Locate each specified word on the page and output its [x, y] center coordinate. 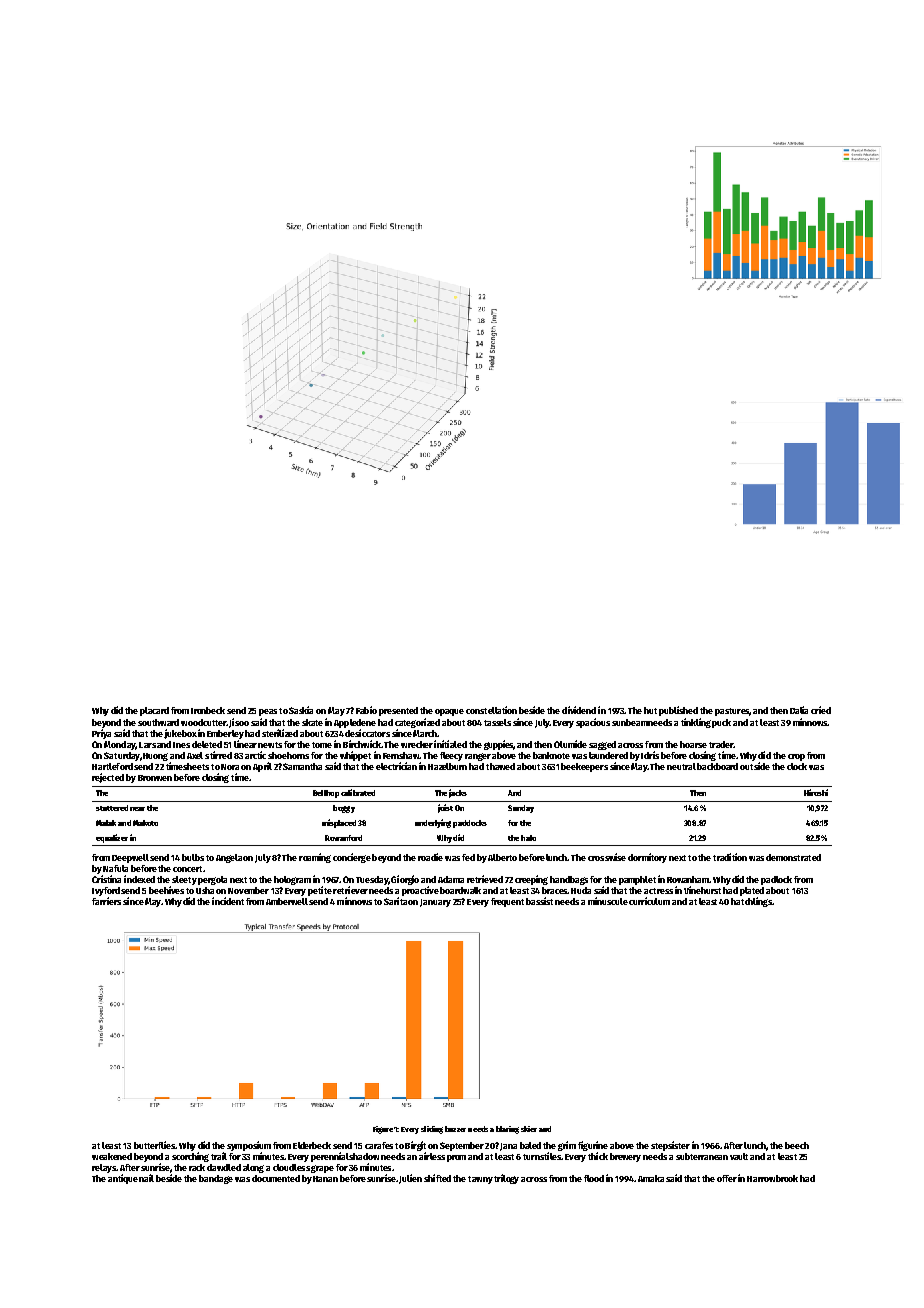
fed [468, 857]
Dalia [799, 710]
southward [158, 722]
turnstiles [542, 1156]
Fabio [366, 710]
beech [797, 1145]
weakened [112, 1156]
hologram [292, 880]
